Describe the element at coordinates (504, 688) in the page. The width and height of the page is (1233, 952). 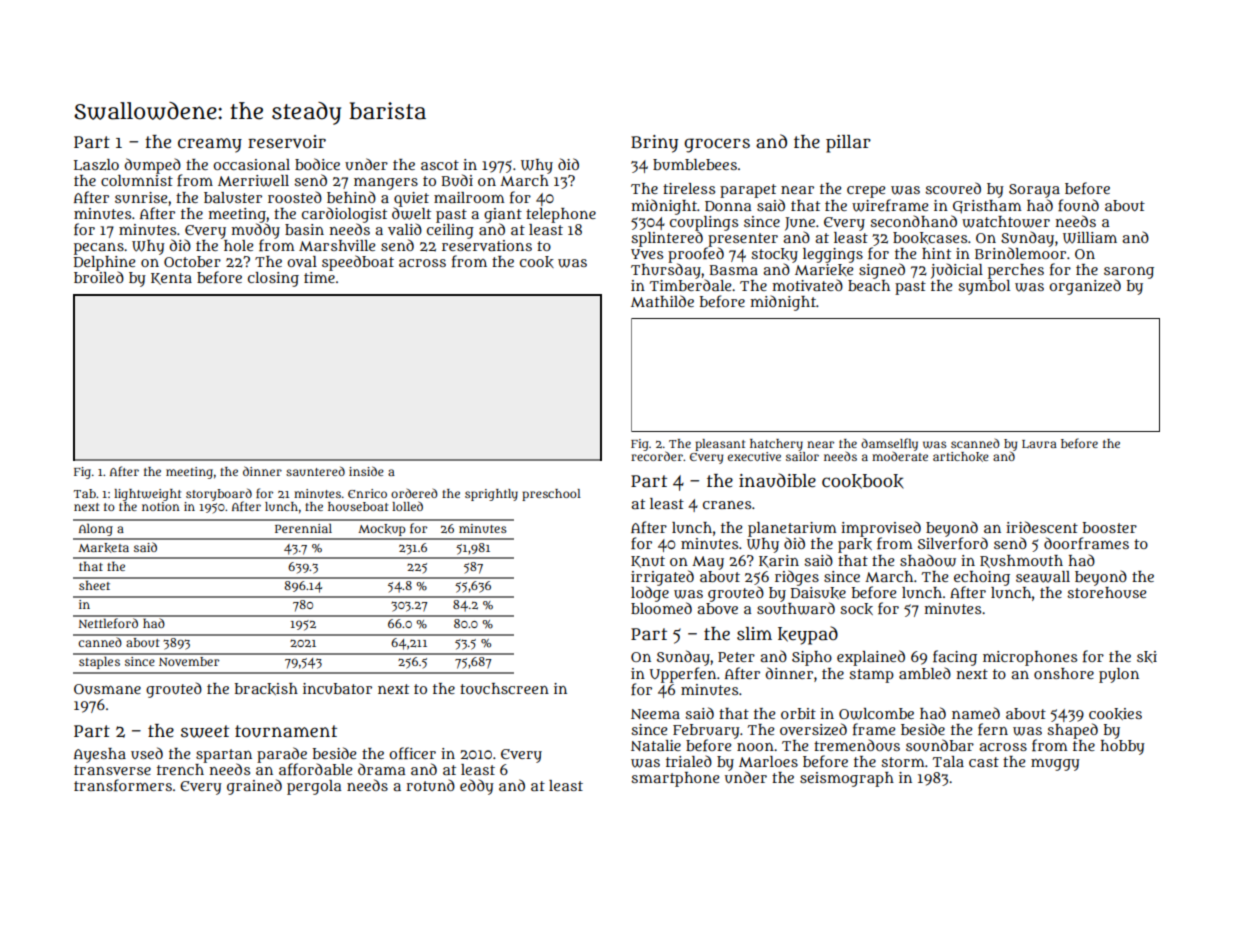
I see `touchscreen` at that location.
